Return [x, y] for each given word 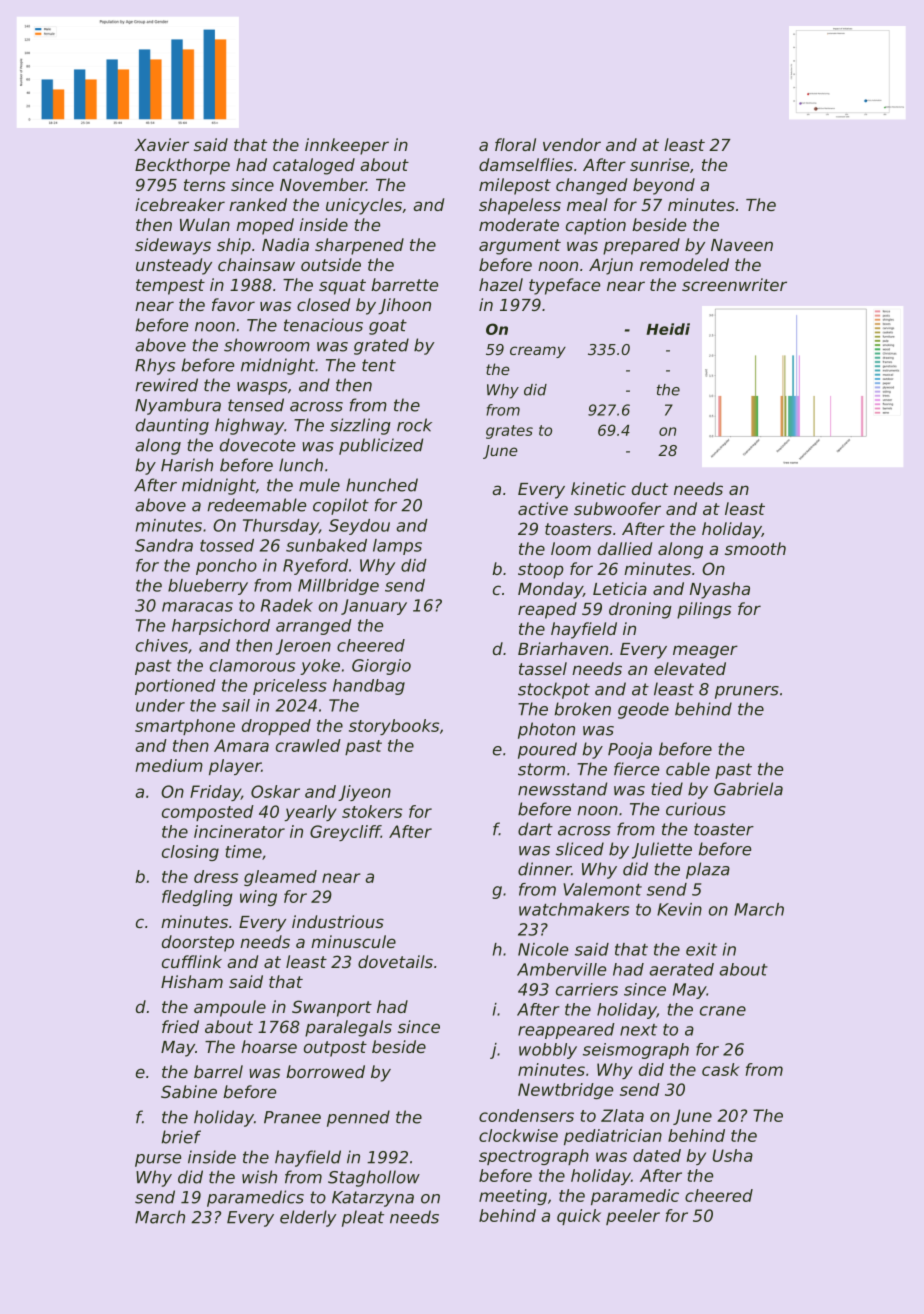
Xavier [161, 144]
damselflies [526, 164]
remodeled [684, 264]
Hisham [192, 981]
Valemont [602, 889]
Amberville [561, 969]
